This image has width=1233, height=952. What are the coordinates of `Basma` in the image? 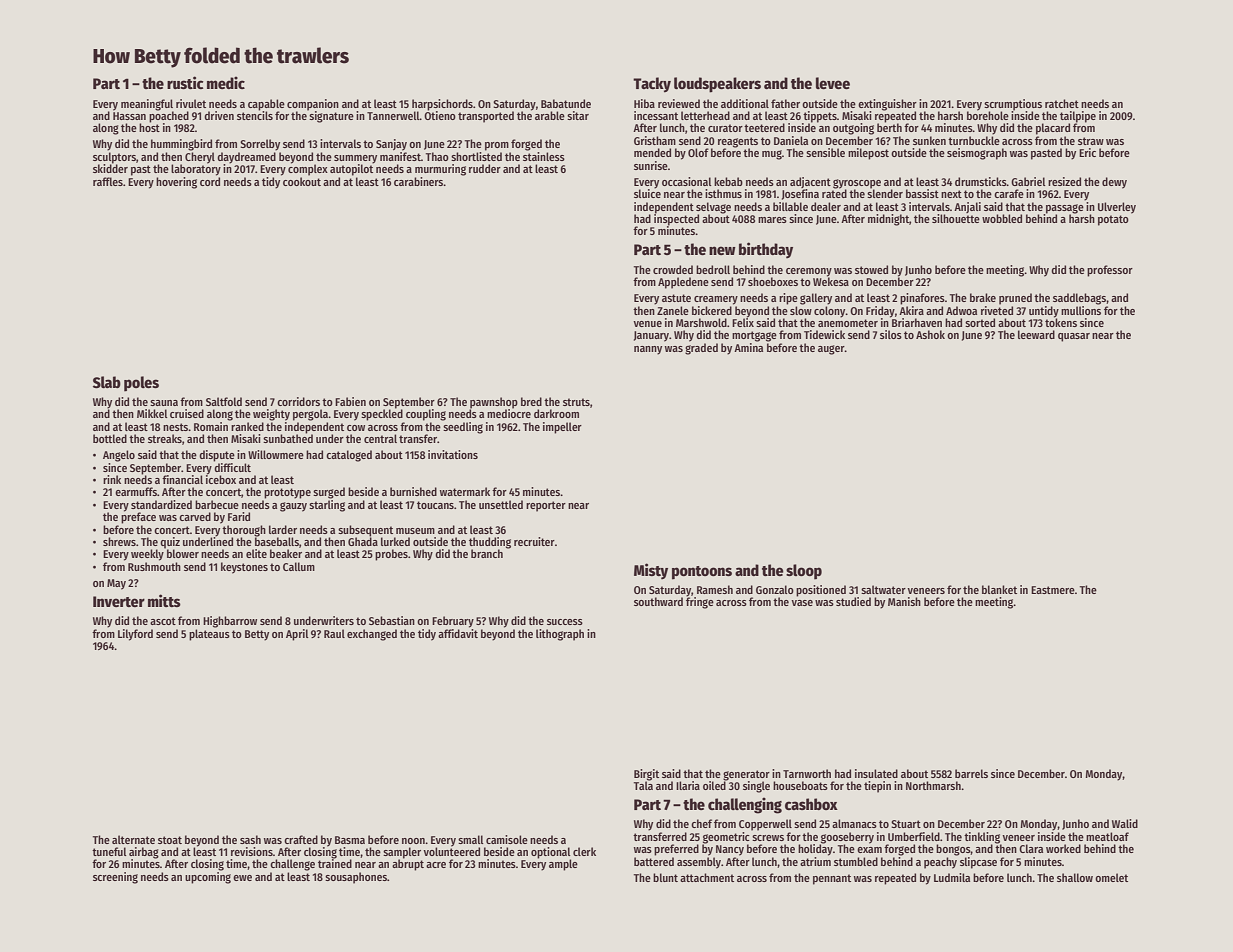 It's located at (350, 840).
